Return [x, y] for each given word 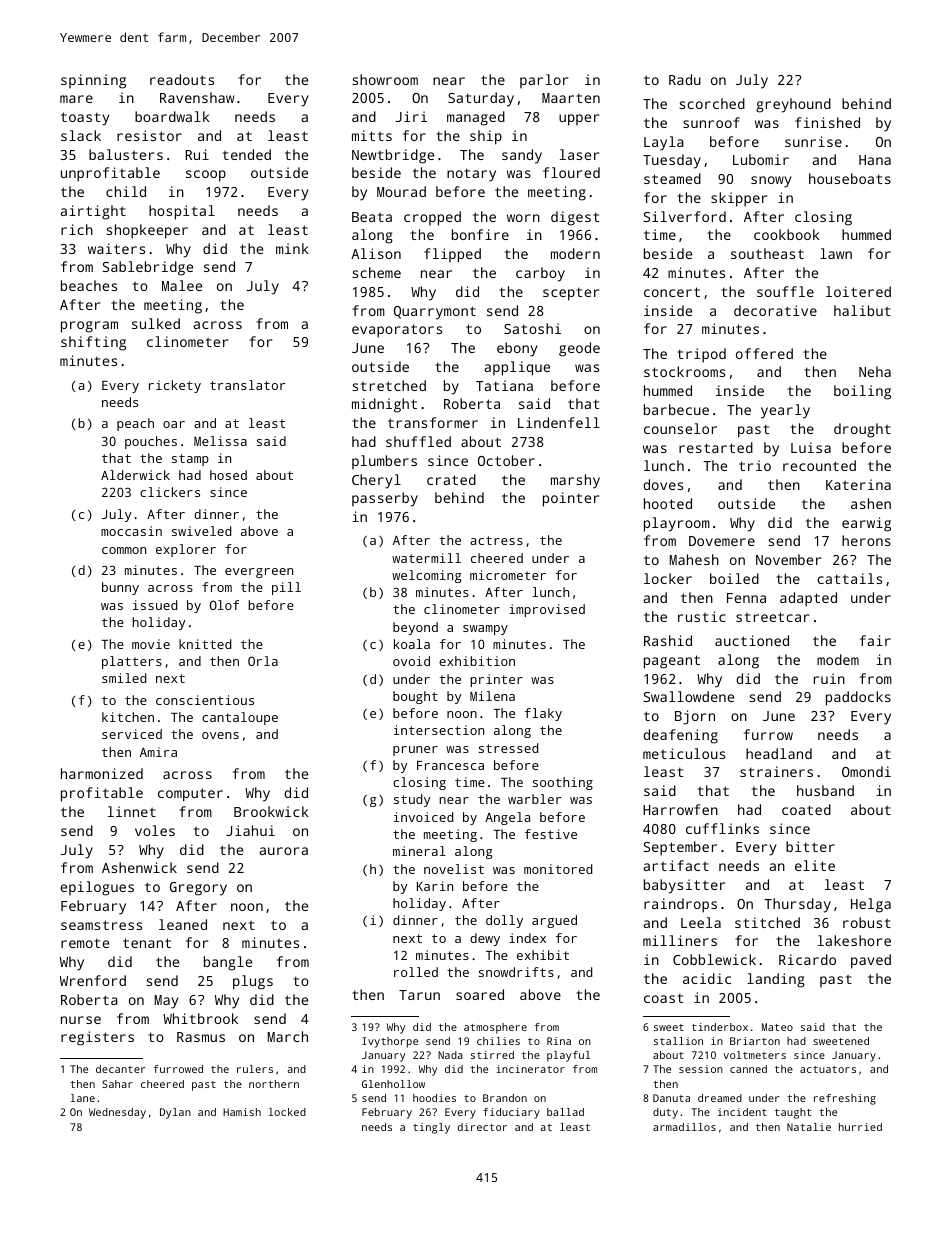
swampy [485, 630]
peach [135, 424]
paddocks [858, 698]
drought [862, 430]
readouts [182, 79]
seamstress [101, 925]
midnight [384, 405]
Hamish [242, 1112]
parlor [544, 81]
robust [867, 922]
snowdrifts [516, 972]
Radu [685, 79]
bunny [120, 588]
